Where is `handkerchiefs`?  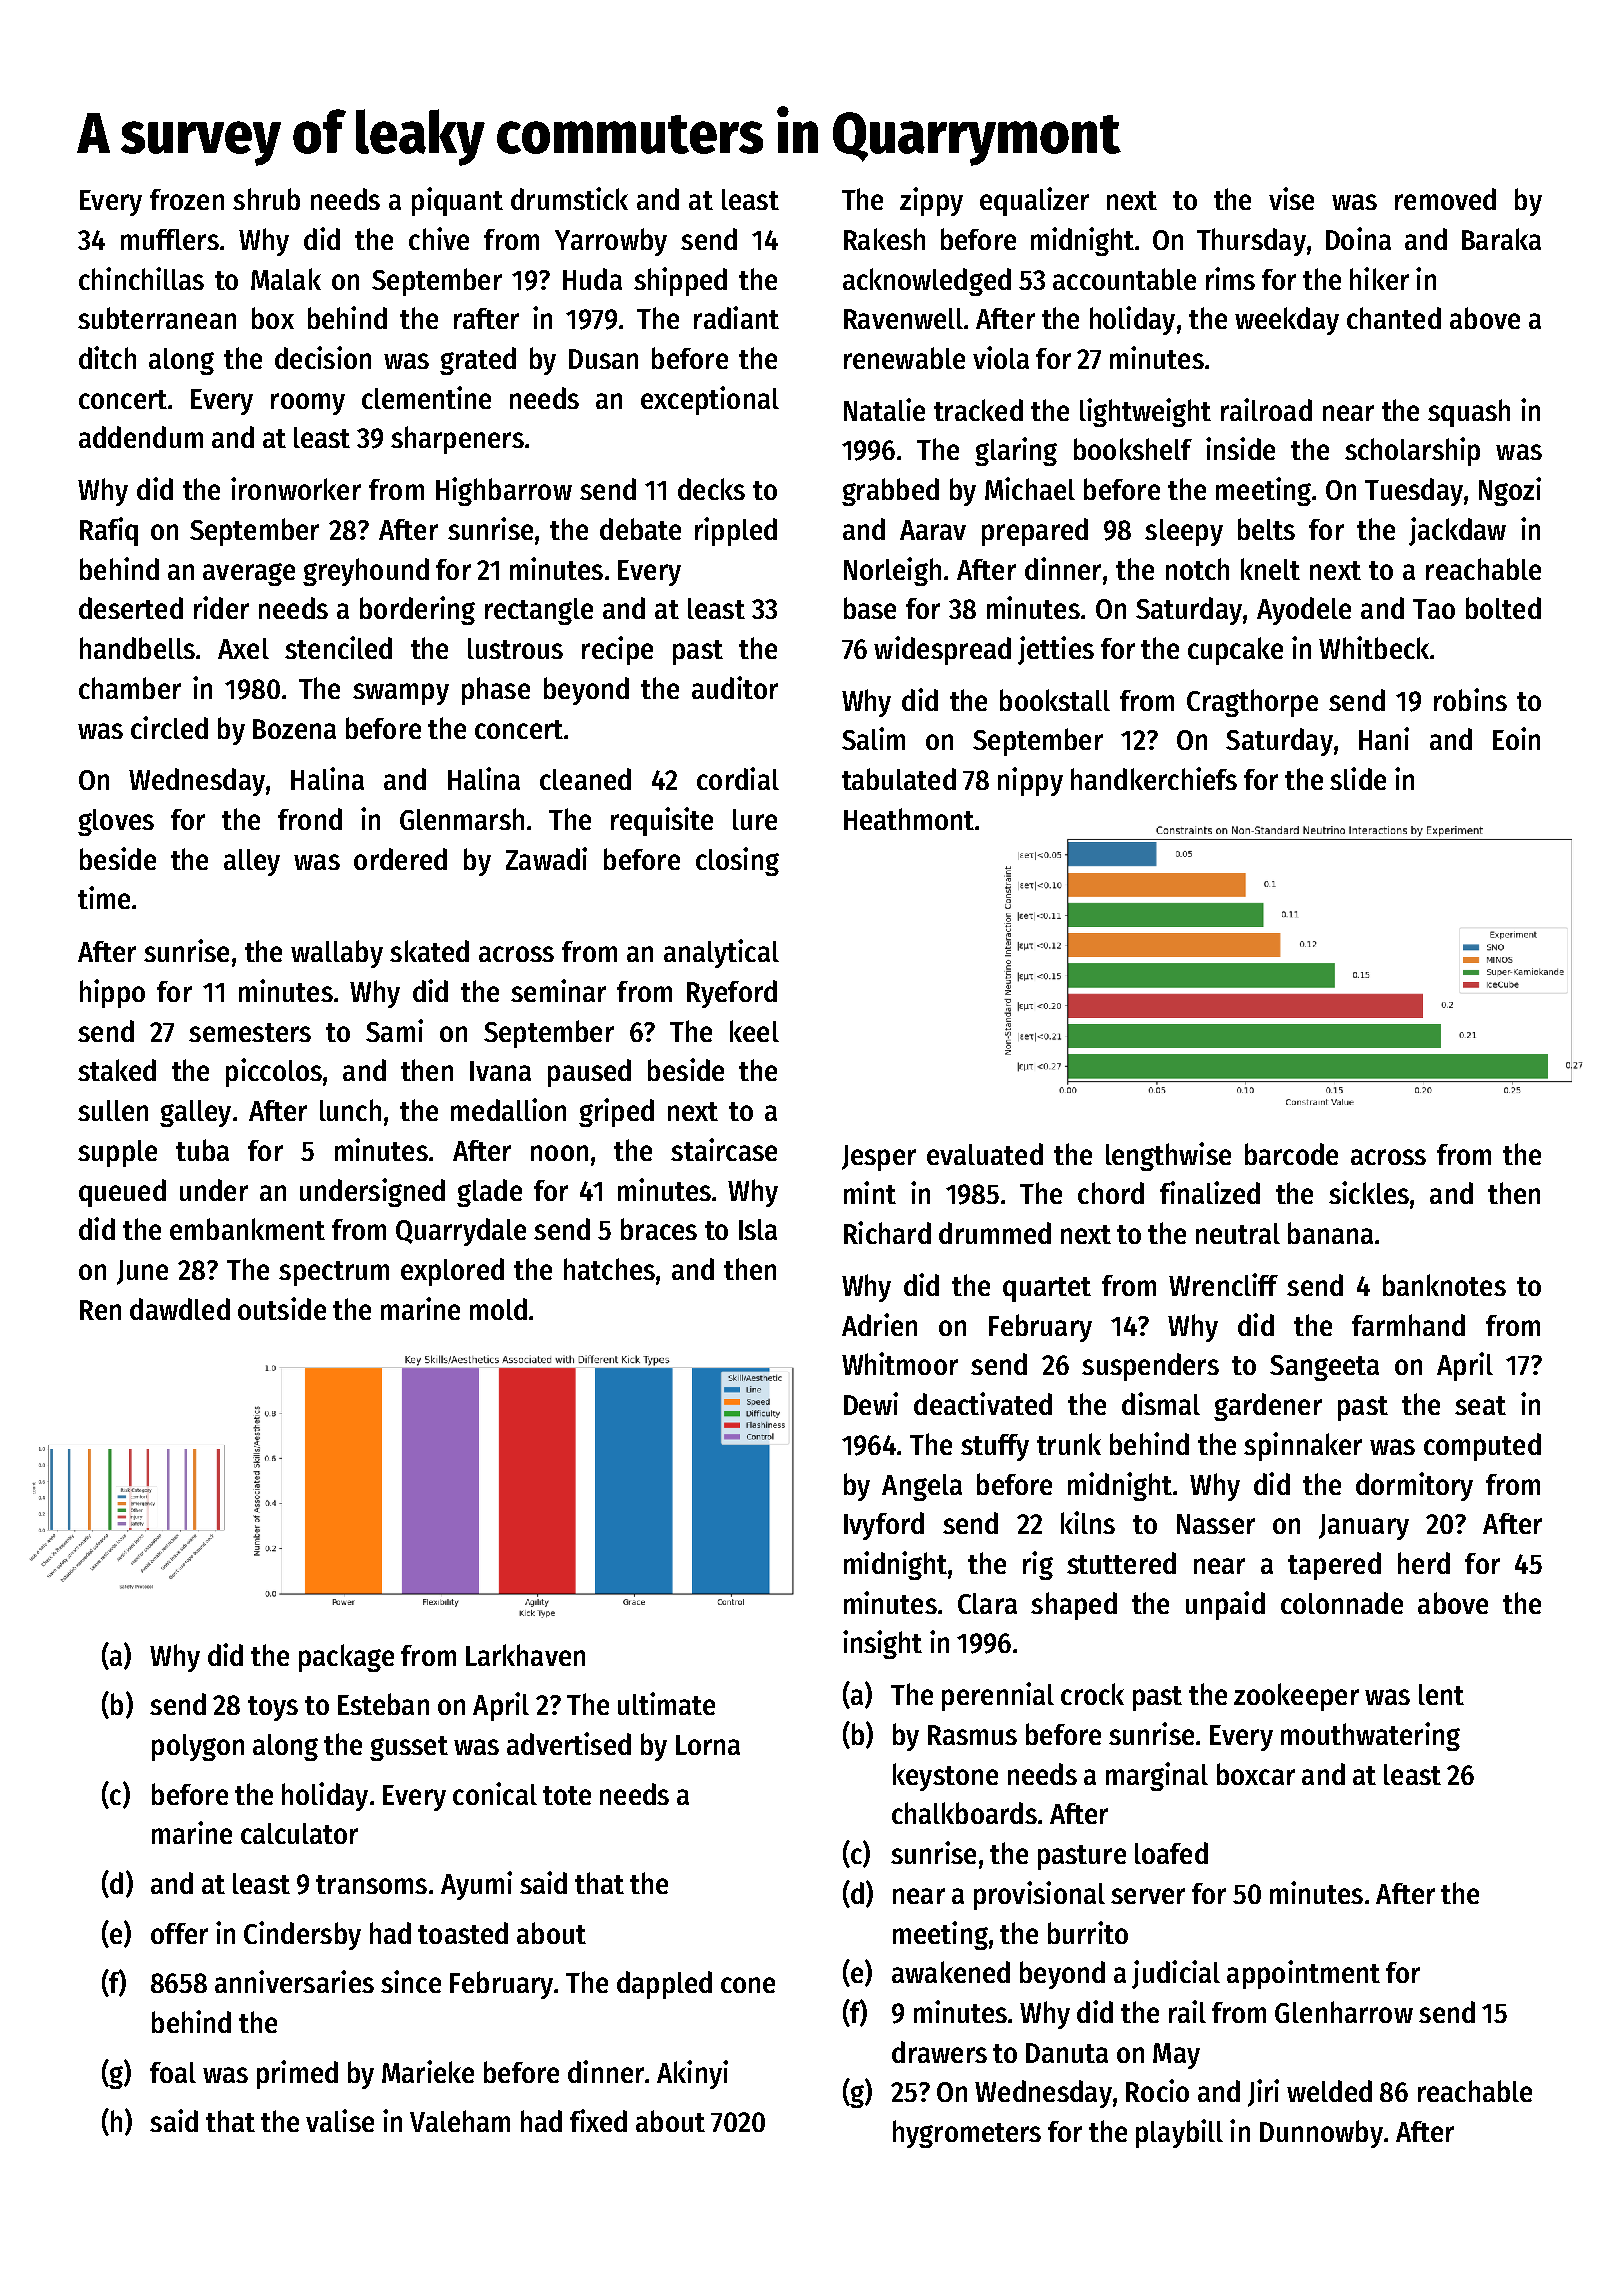 handkerchiefs is located at coordinates (1154, 778).
